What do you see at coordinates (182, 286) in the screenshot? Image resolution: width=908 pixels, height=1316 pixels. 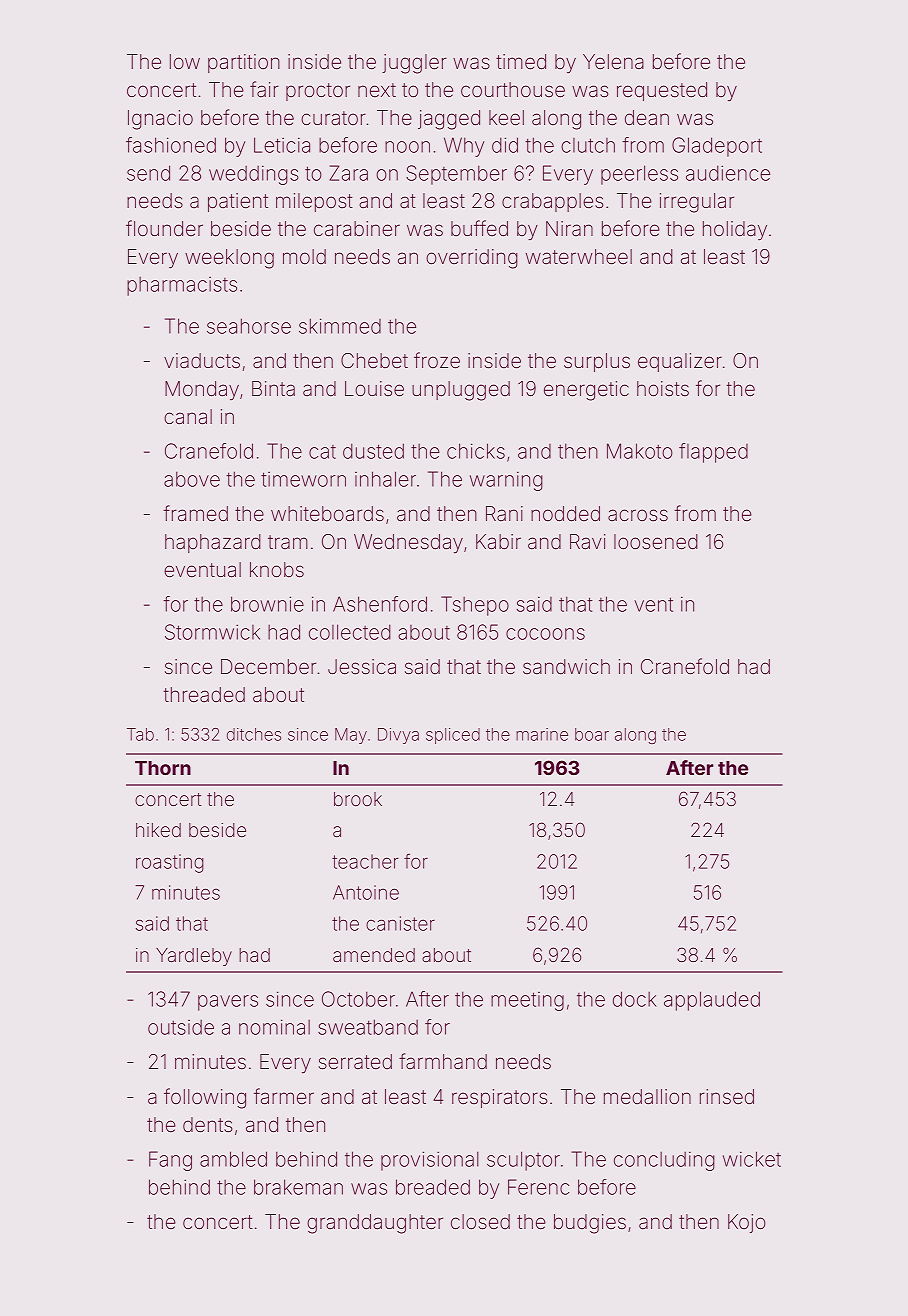 I see `pharmacists` at bounding box center [182, 286].
